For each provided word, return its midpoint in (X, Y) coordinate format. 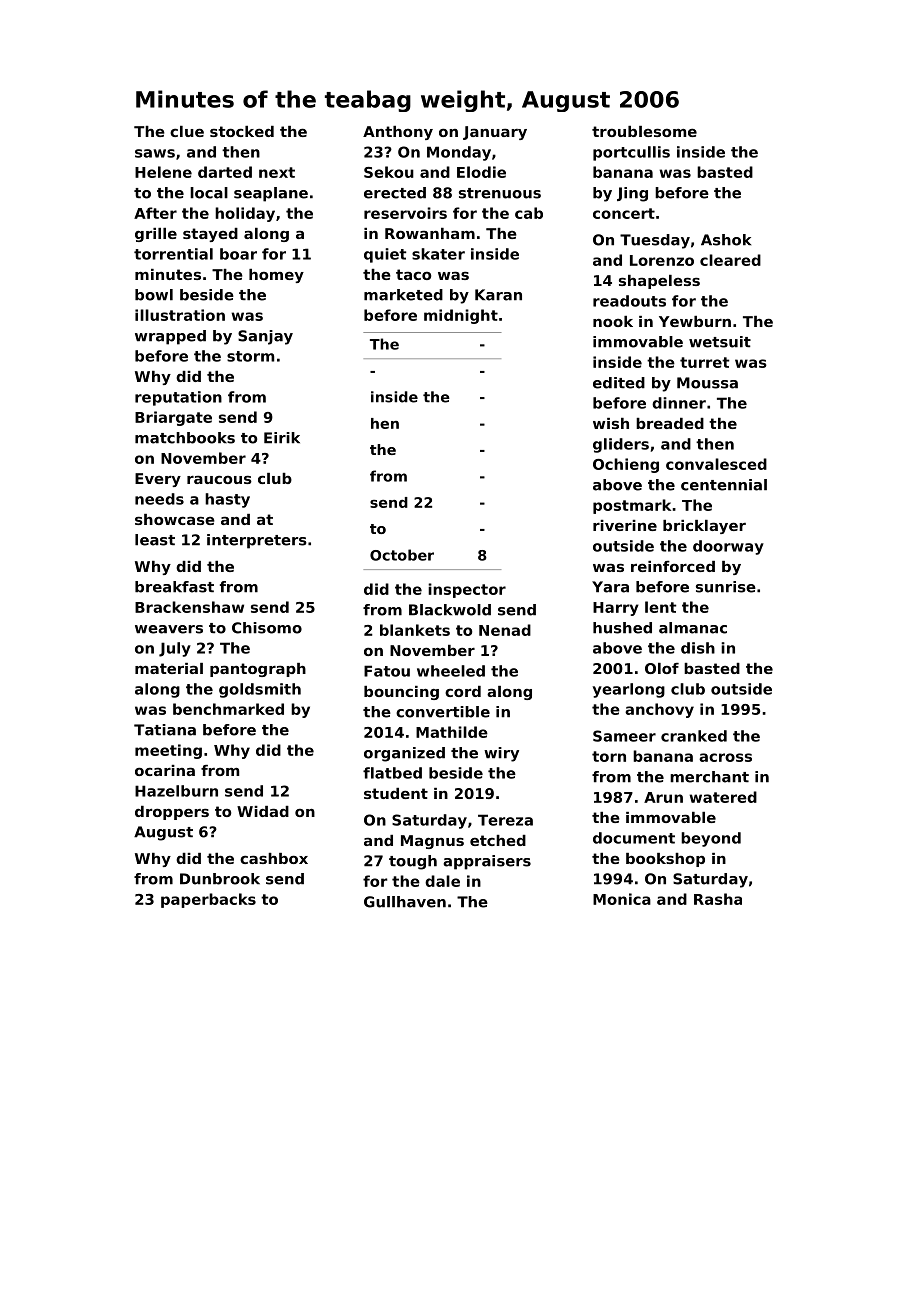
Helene (163, 172)
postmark (632, 506)
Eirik (282, 438)
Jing (632, 194)
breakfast (174, 587)
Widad (263, 811)
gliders (621, 445)
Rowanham (430, 233)
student (396, 793)
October (402, 555)
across (725, 757)
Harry (616, 609)
